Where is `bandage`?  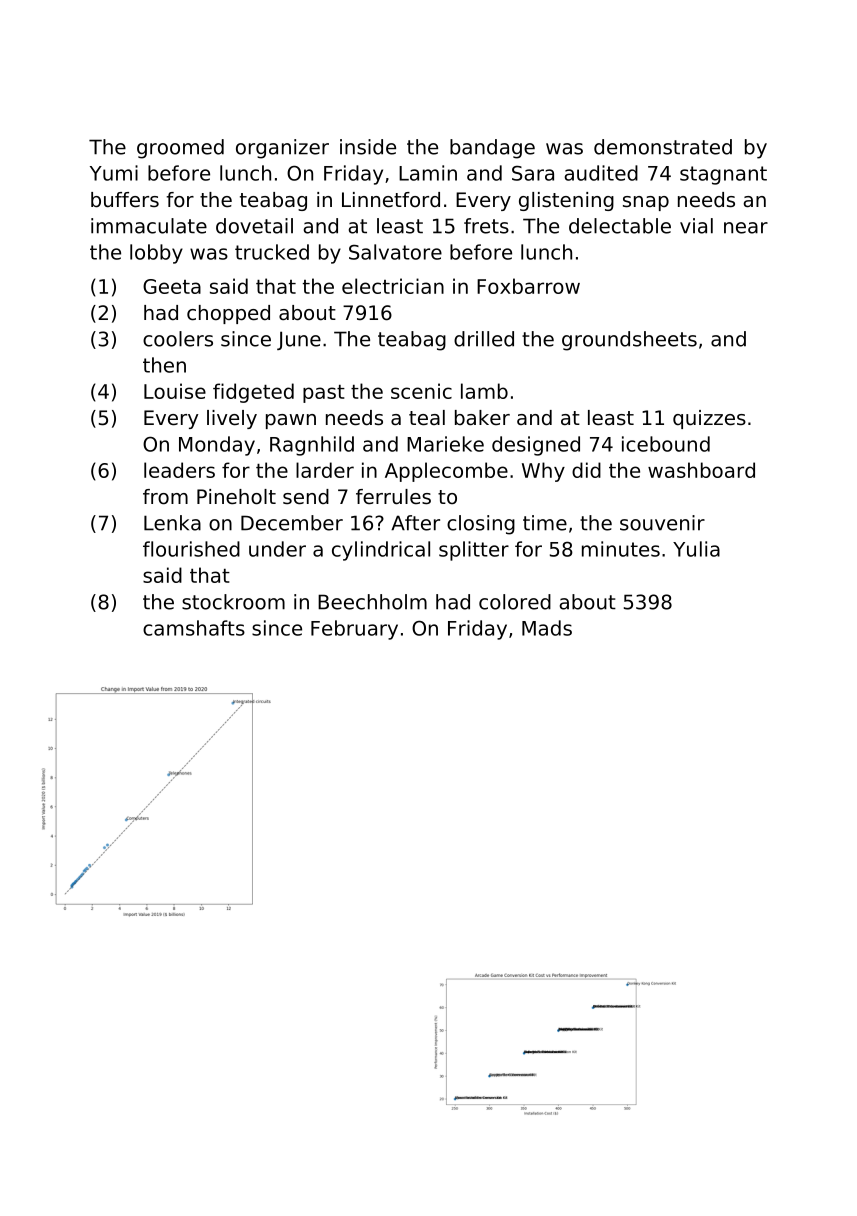
bandage is located at coordinates (492, 149).
